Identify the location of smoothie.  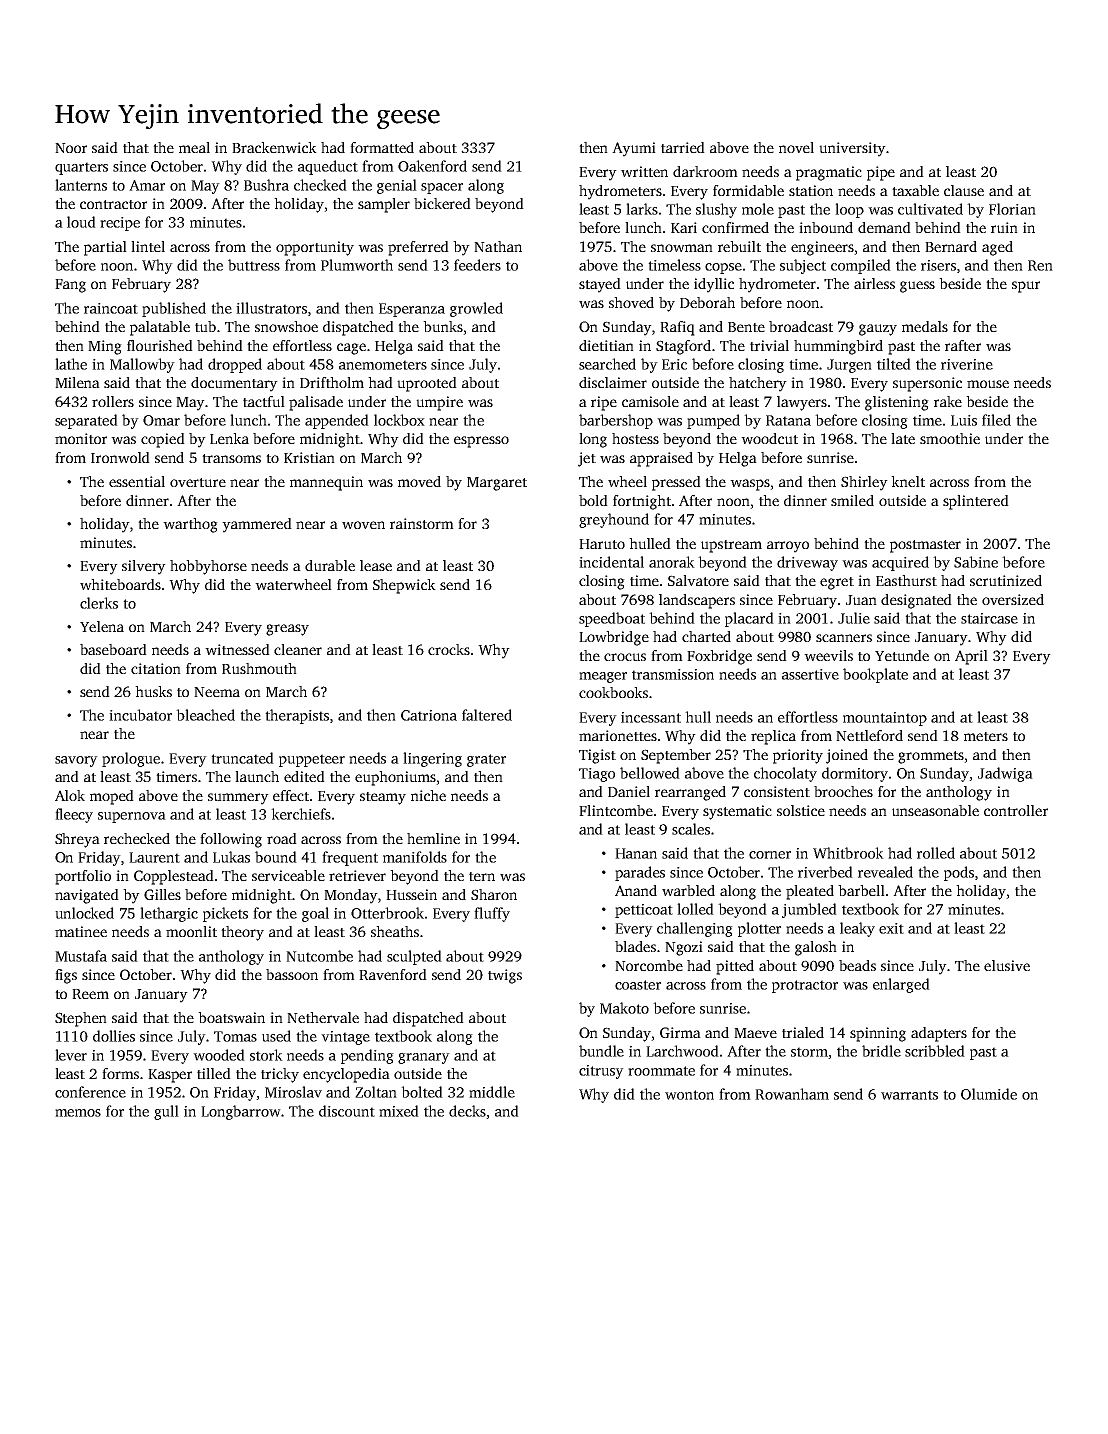
(950, 438).
